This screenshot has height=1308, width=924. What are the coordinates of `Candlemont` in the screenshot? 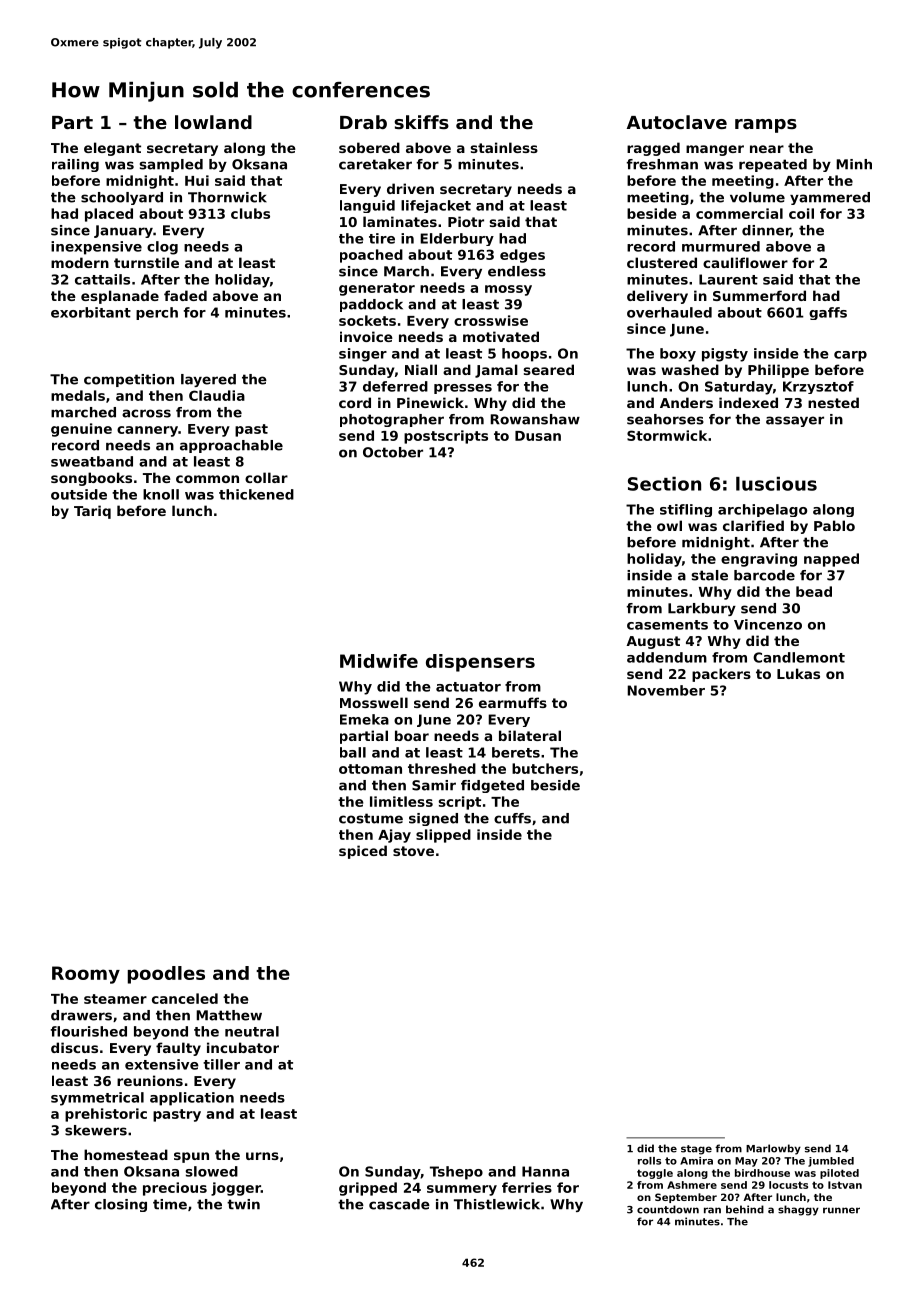 It's located at (799, 657).
